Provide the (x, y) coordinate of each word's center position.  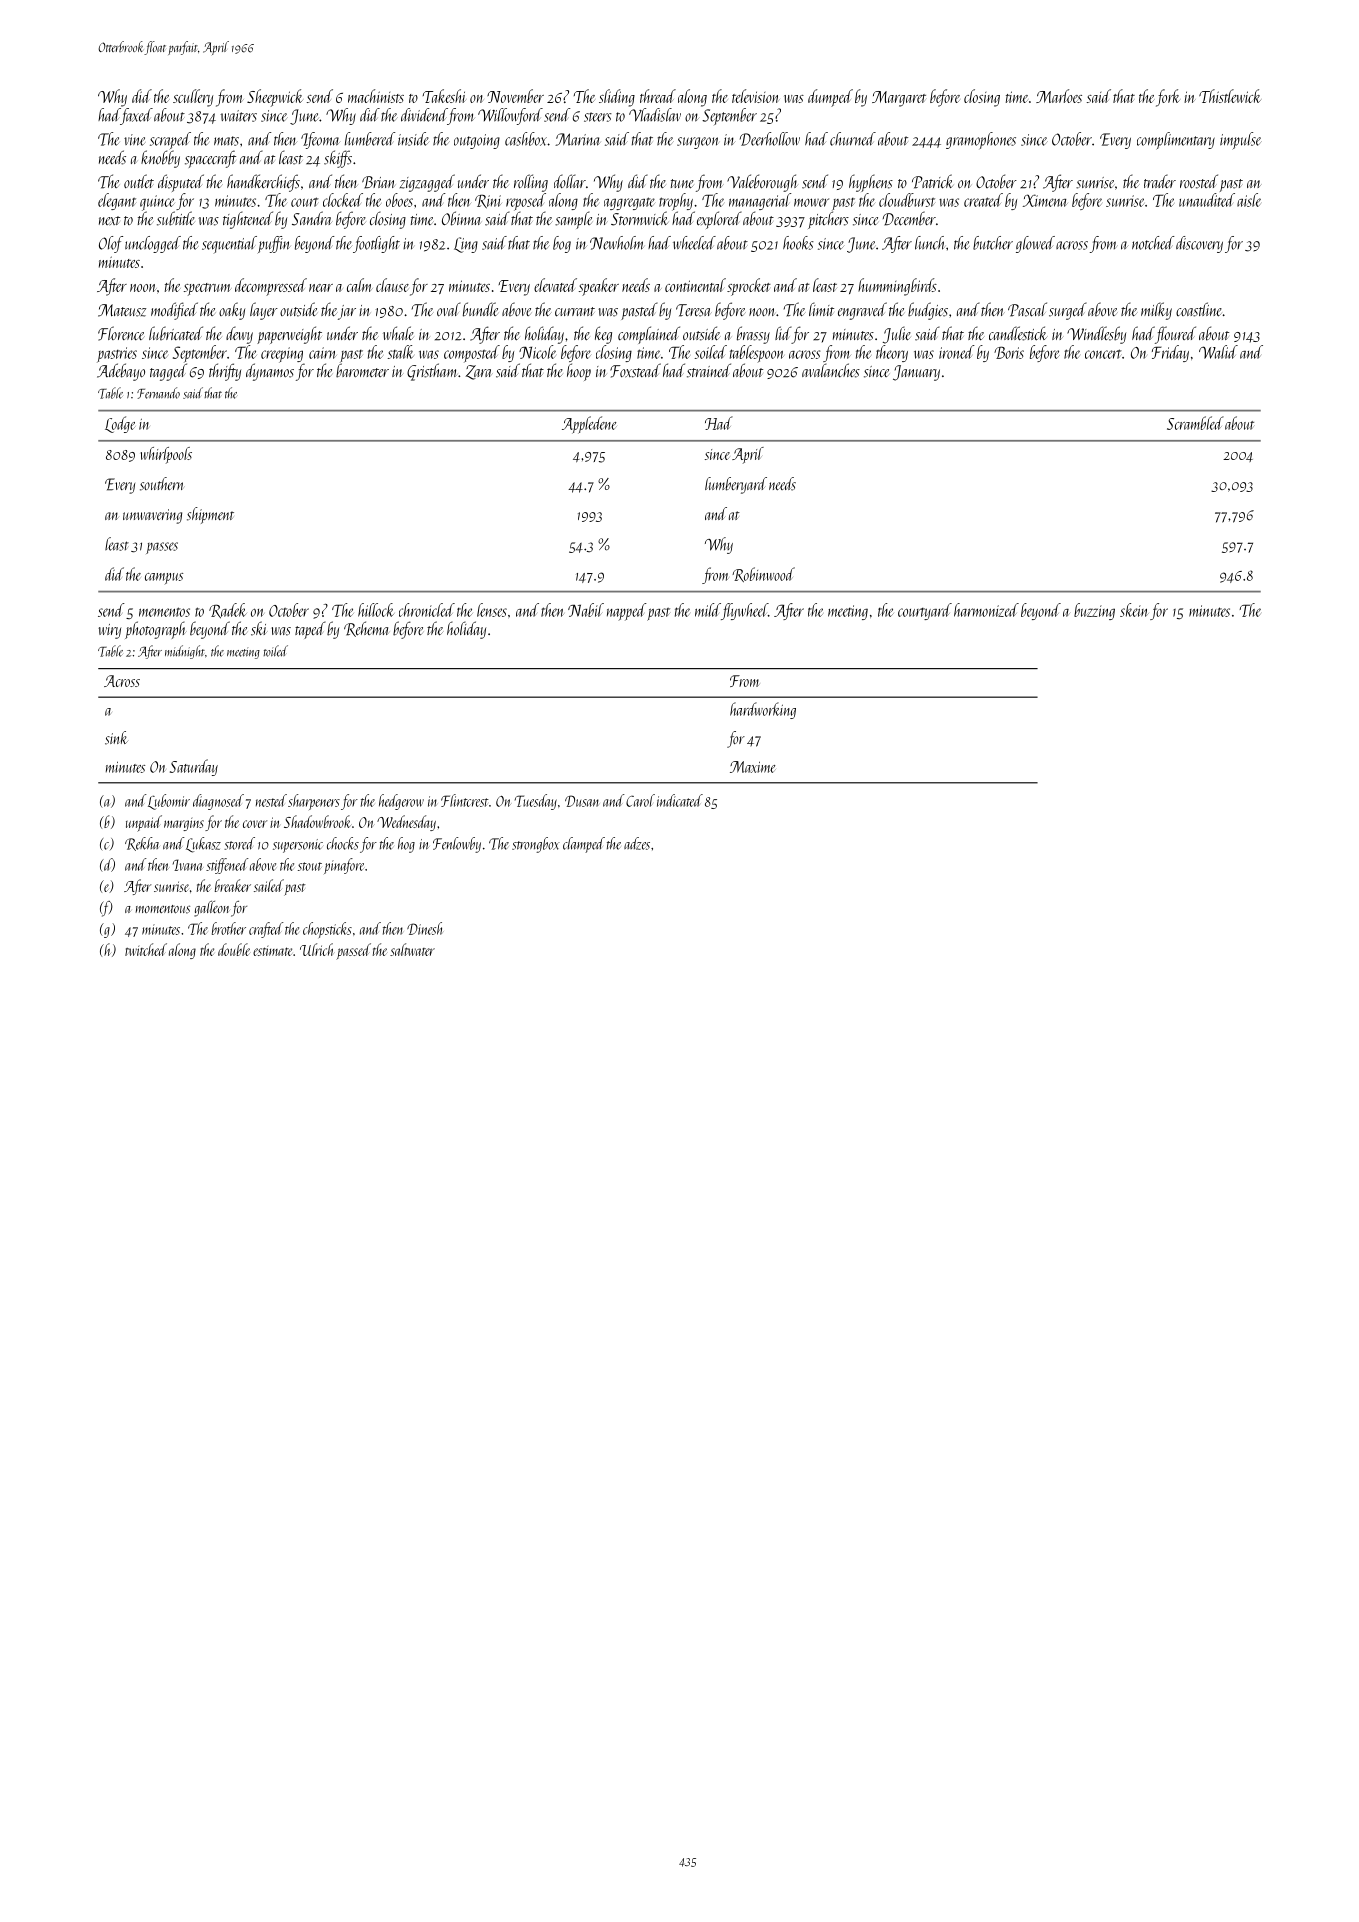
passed (353, 951)
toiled (276, 651)
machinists (376, 96)
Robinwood (763, 574)
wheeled (694, 243)
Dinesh (424, 928)
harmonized (986, 610)
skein (1134, 610)
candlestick (1018, 333)
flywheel (744, 611)
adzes (637, 843)
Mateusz (122, 310)
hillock (376, 610)
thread (658, 96)
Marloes (1059, 96)
